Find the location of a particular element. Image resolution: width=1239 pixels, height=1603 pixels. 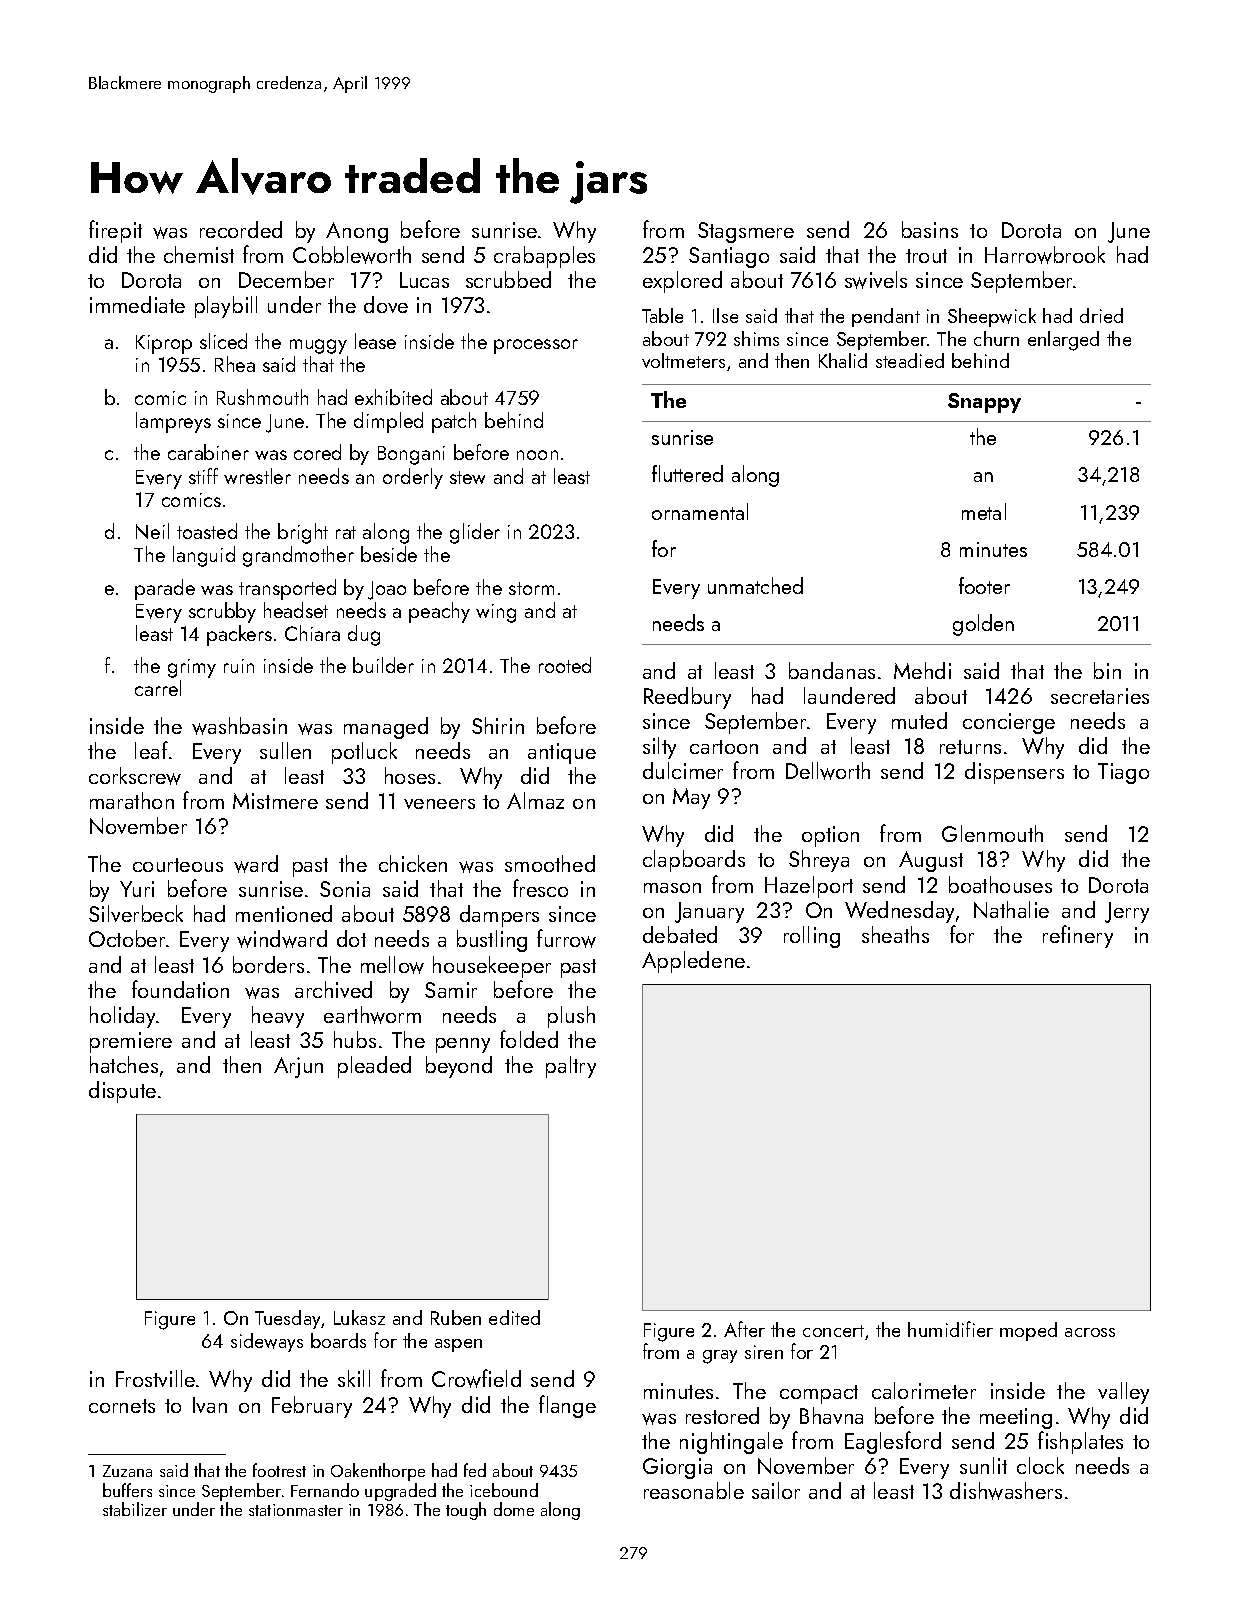

washbasin is located at coordinates (239, 726).
